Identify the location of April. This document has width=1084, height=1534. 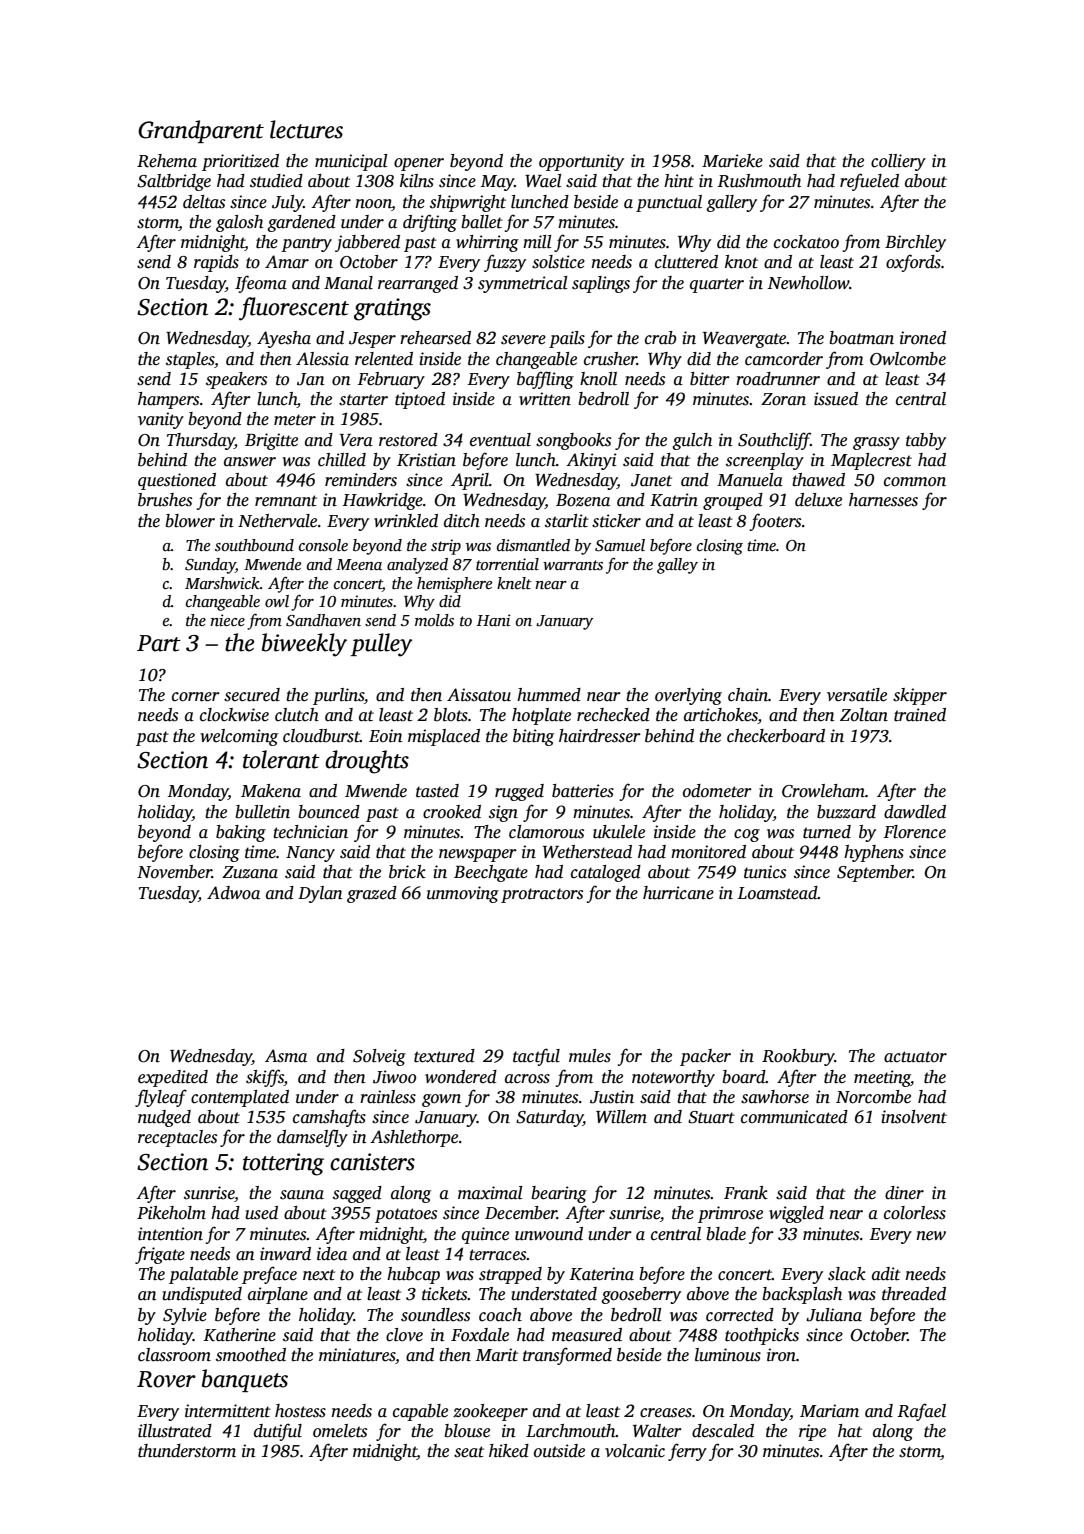
(470, 481).
